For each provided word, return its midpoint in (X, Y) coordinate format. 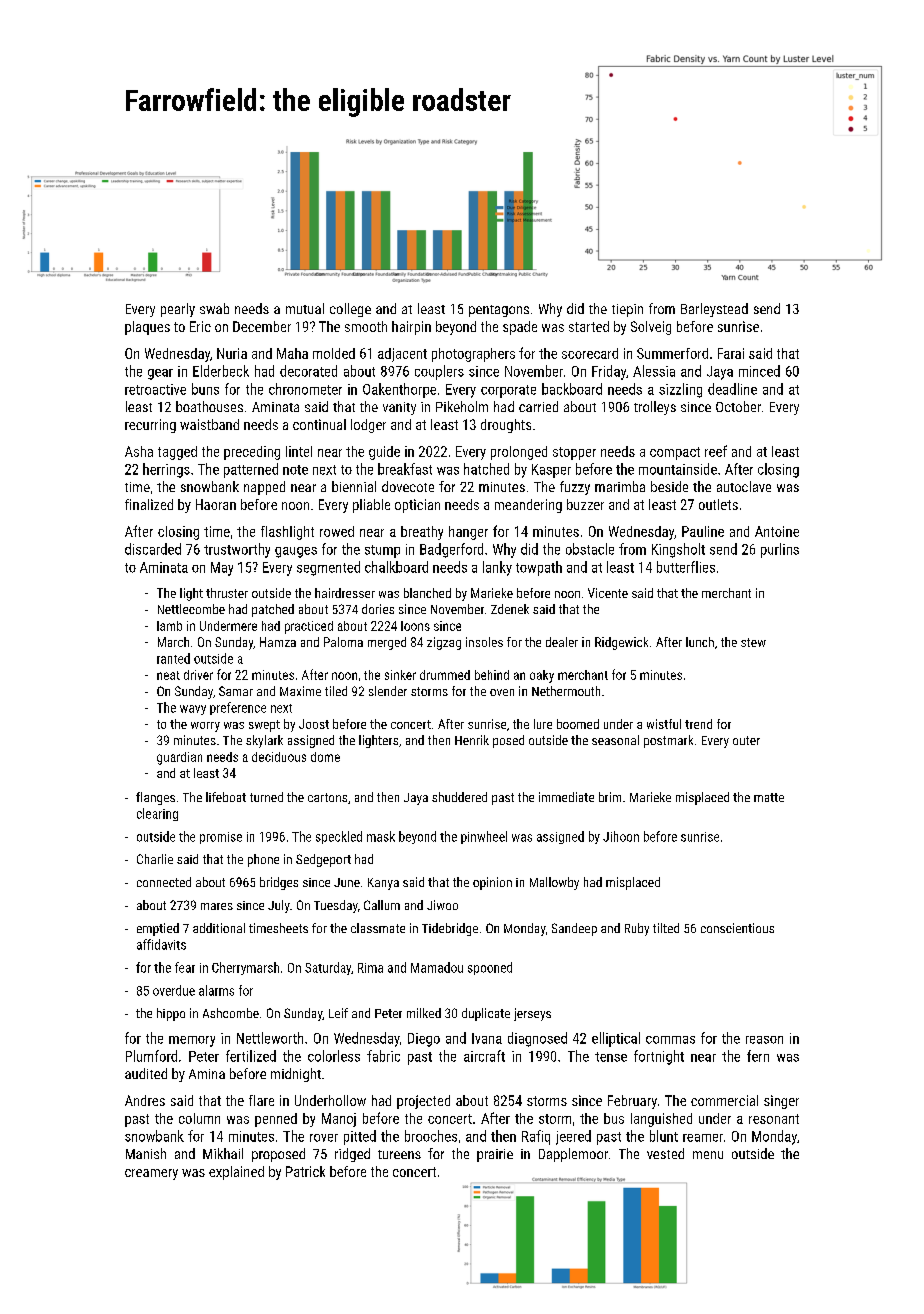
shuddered (459, 797)
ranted (173, 658)
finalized (149, 504)
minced (759, 371)
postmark (668, 741)
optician (417, 506)
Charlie (155, 859)
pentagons (499, 311)
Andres (145, 1100)
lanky (497, 568)
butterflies (686, 567)
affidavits (161, 944)
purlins (780, 550)
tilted (666, 928)
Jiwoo (442, 905)
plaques (147, 328)
